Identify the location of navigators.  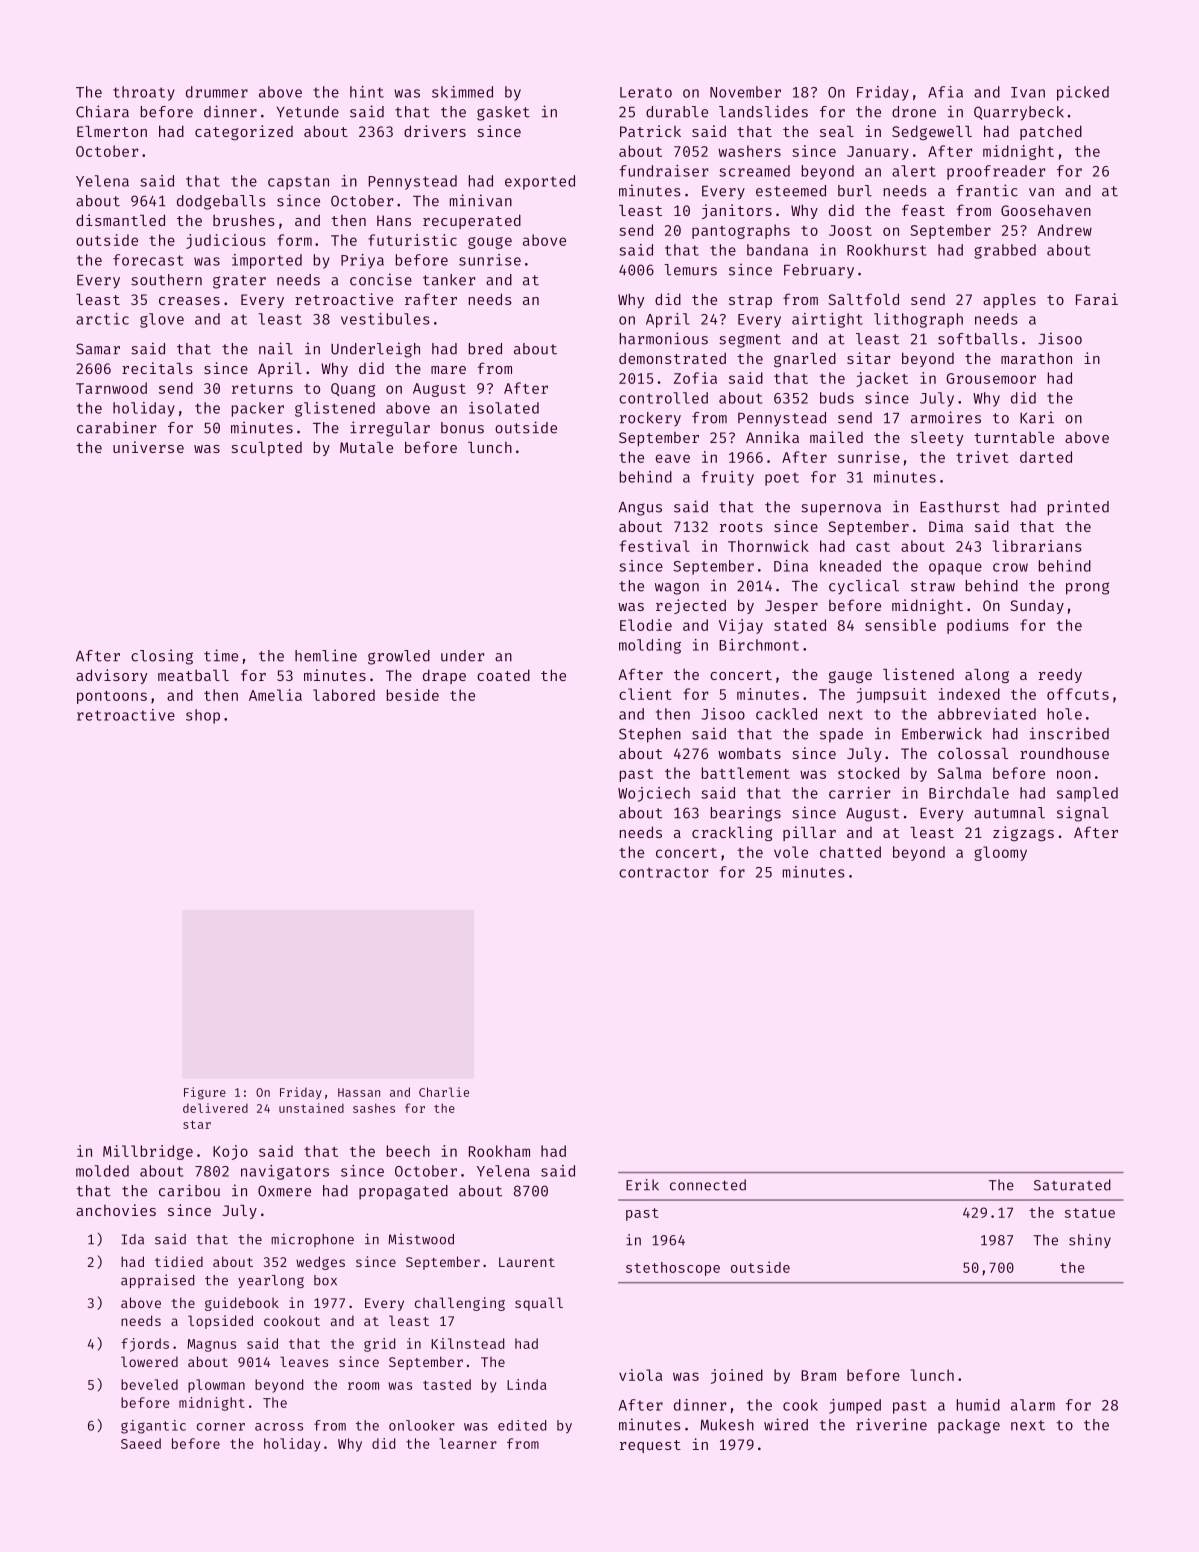
(285, 1172).
